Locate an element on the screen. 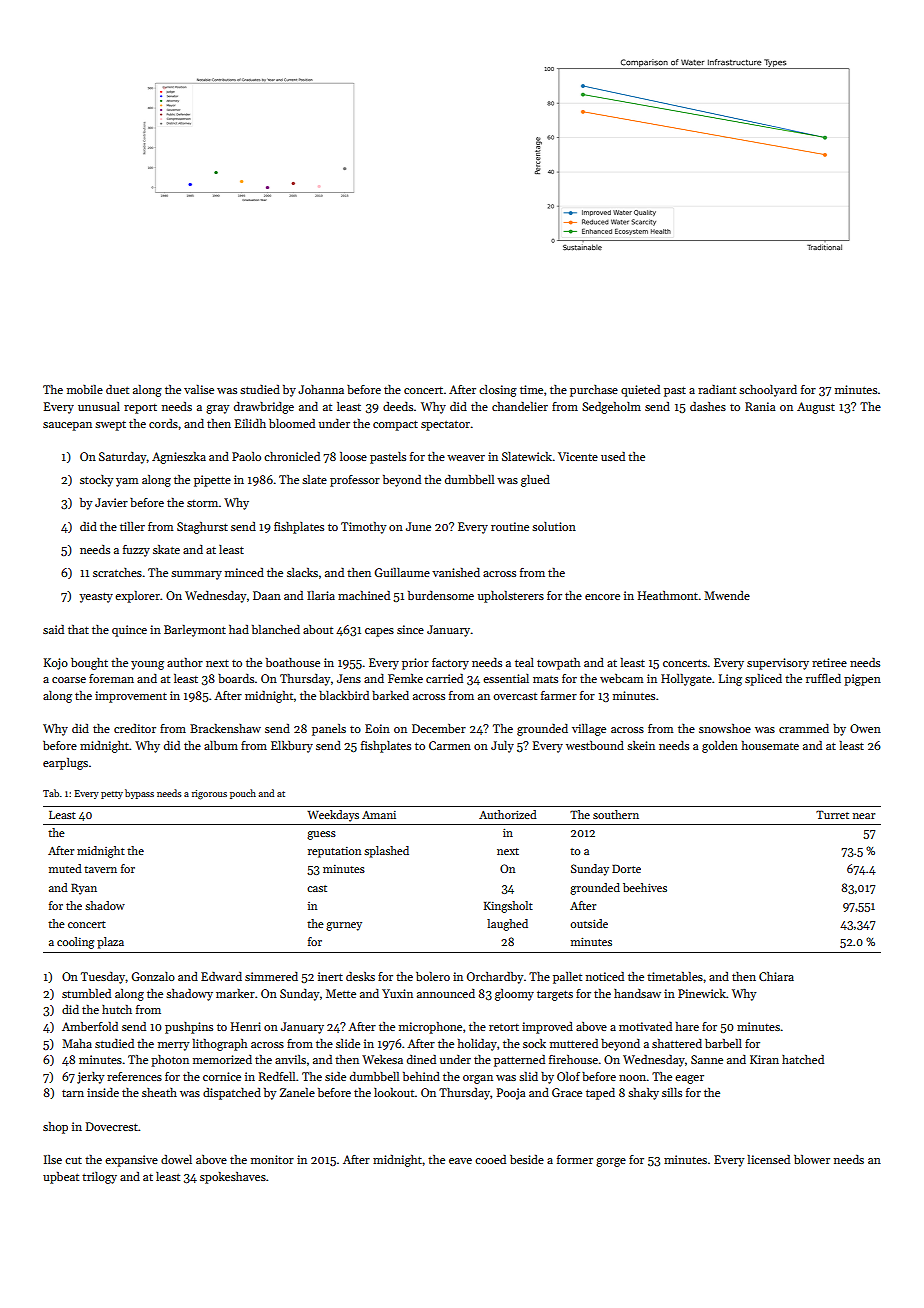 The width and height of the screenshot is (924, 1308). westbound is located at coordinates (595, 745).
